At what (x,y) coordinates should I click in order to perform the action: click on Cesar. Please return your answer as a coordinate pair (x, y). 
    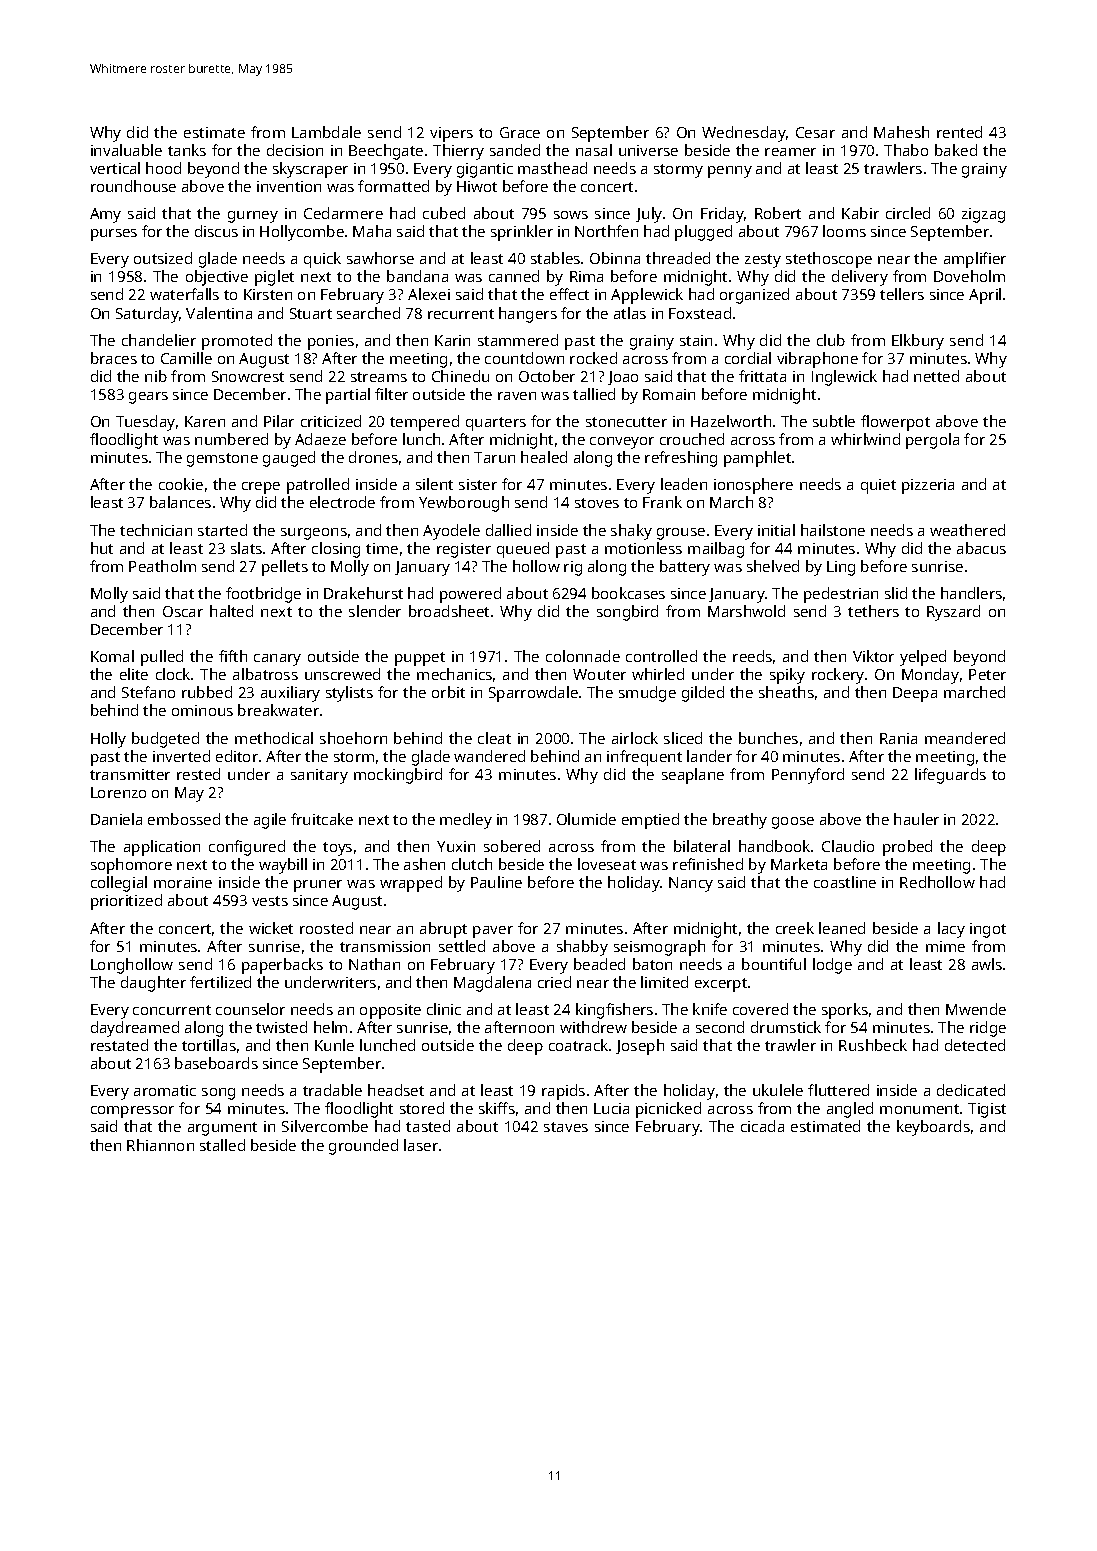
    Looking at the image, I should click on (815, 132).
